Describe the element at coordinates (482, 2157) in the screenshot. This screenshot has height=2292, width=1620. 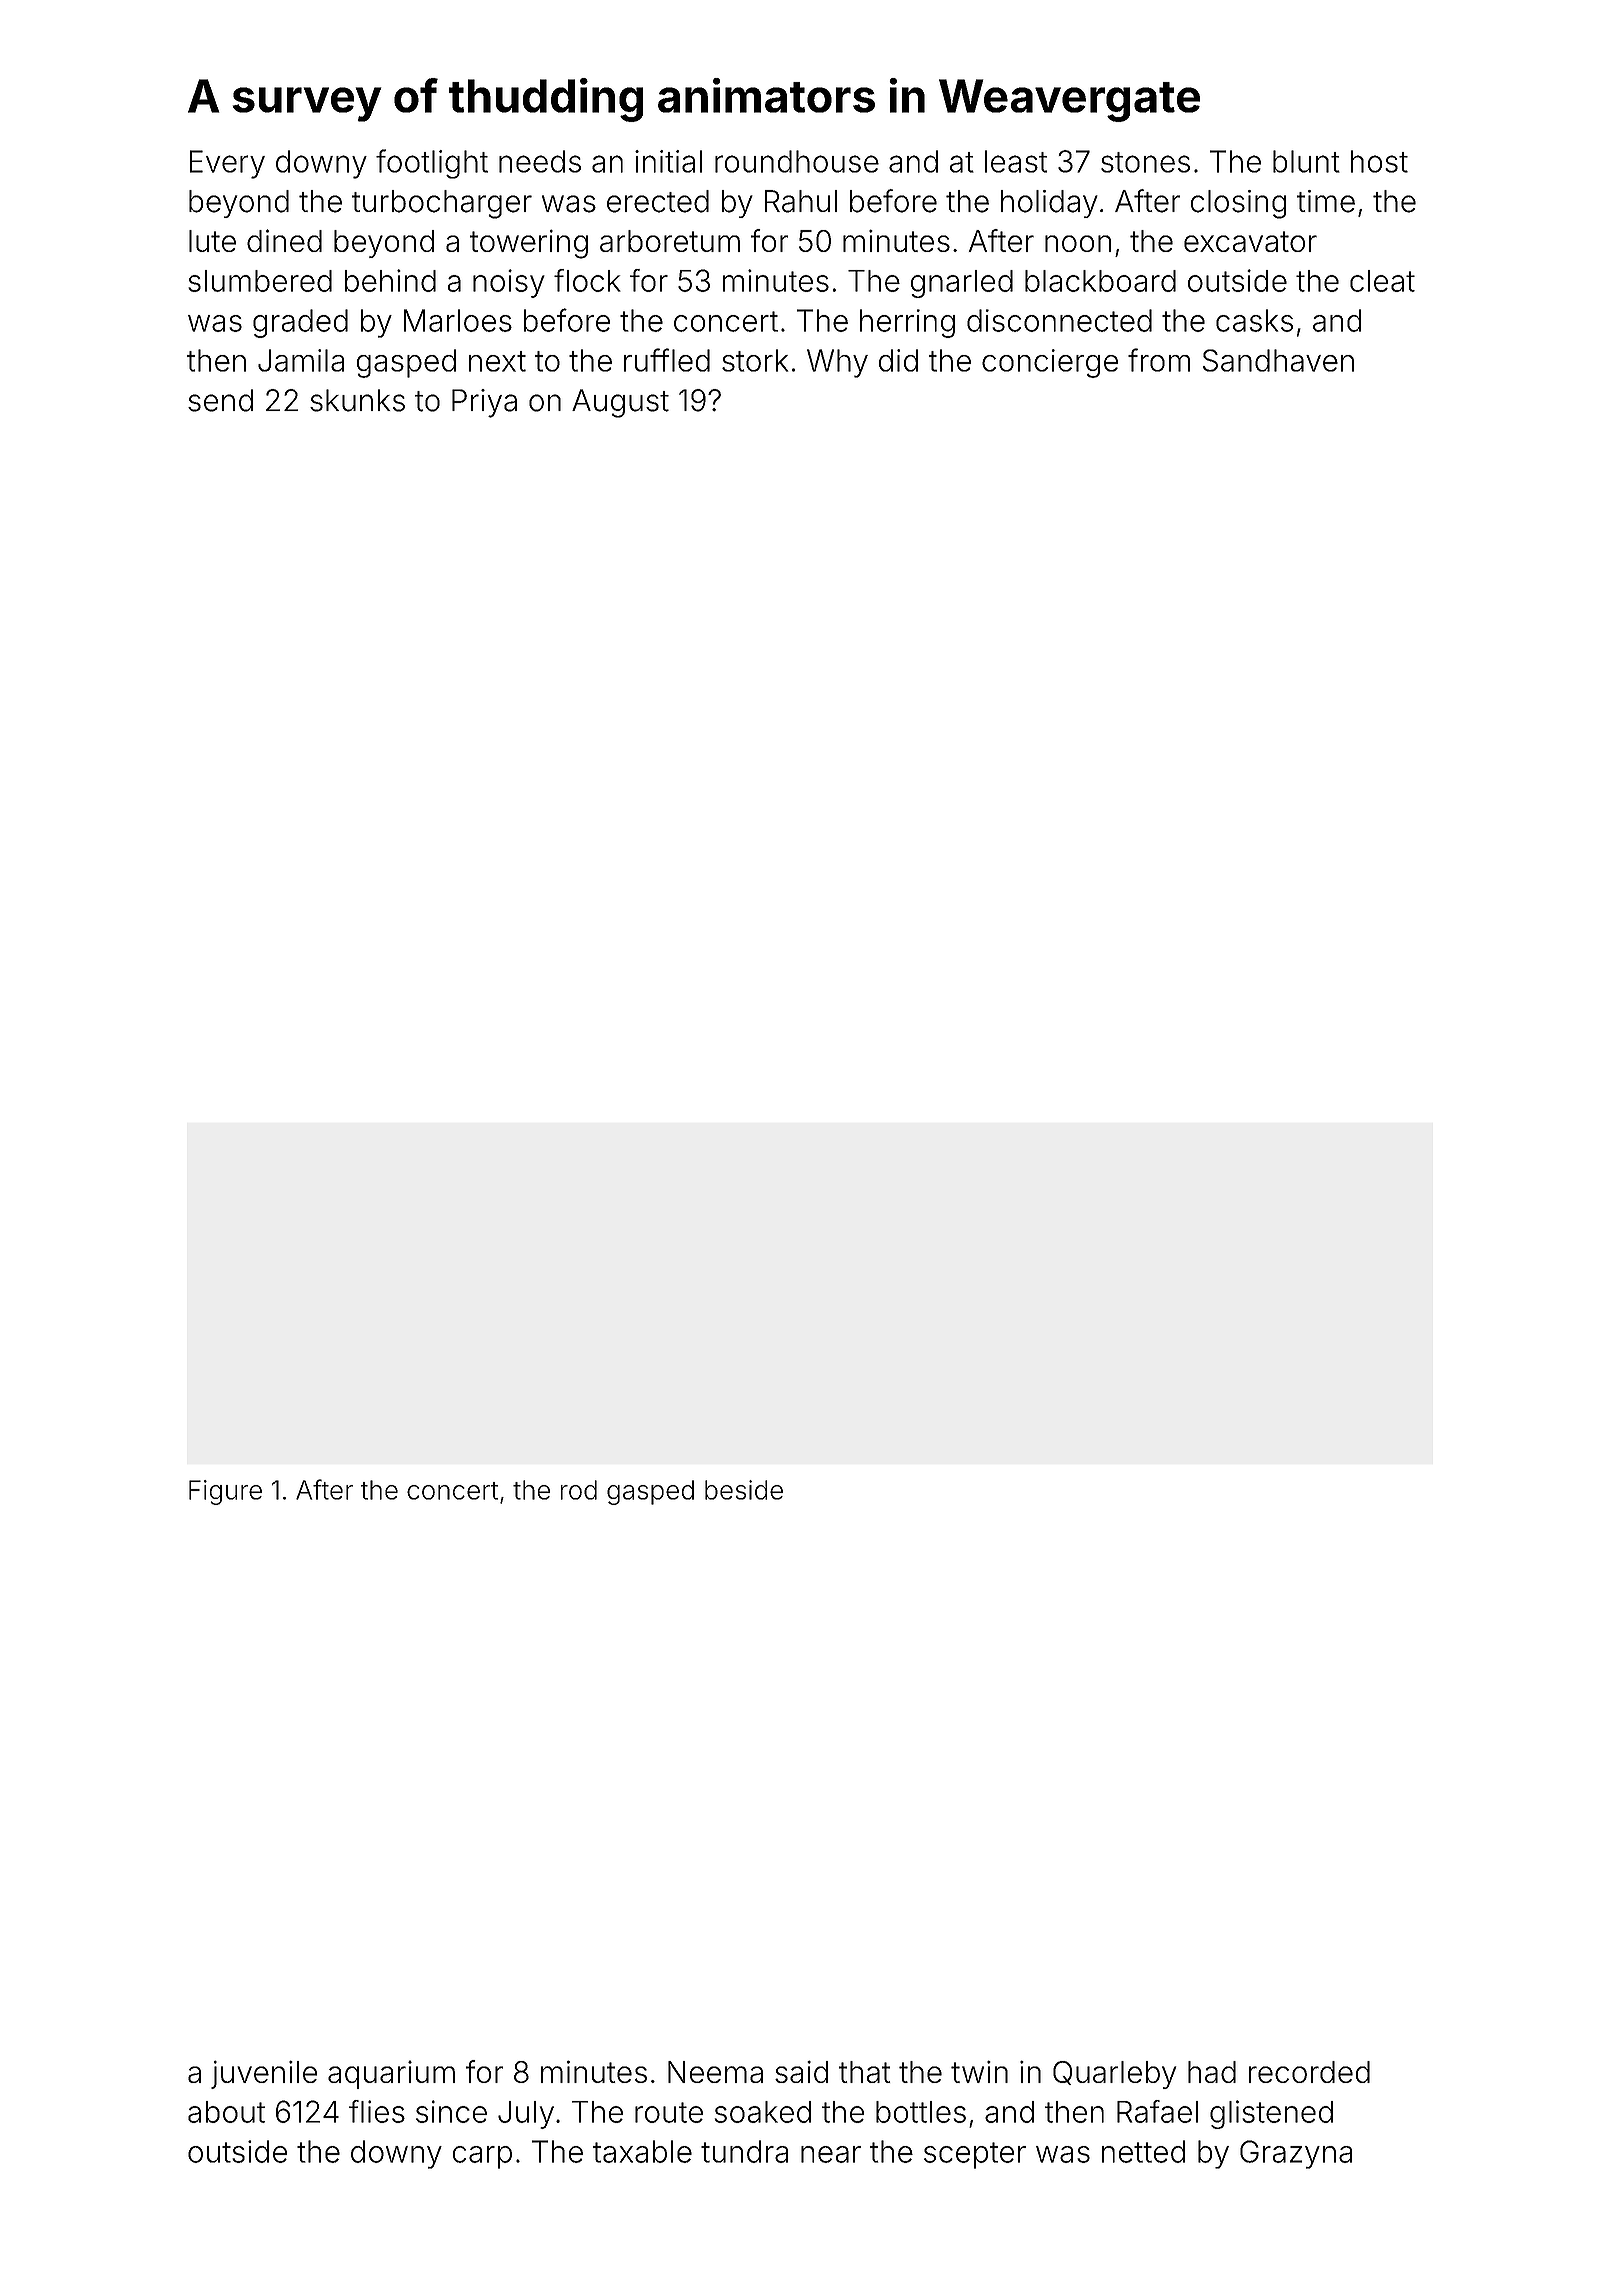
I see `carp` at that location.
